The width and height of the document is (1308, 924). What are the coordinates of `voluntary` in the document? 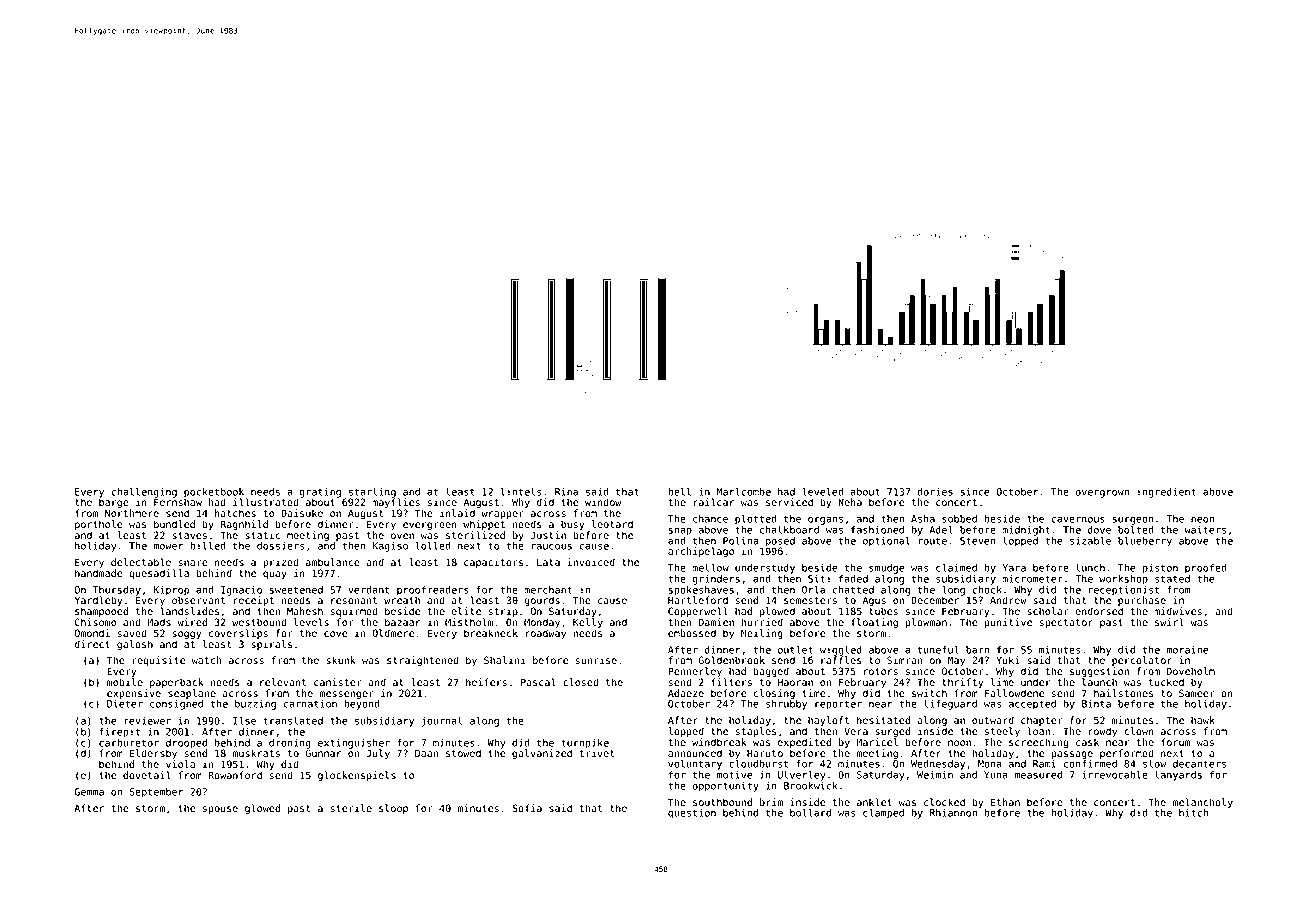 It's located at (695, 765).
